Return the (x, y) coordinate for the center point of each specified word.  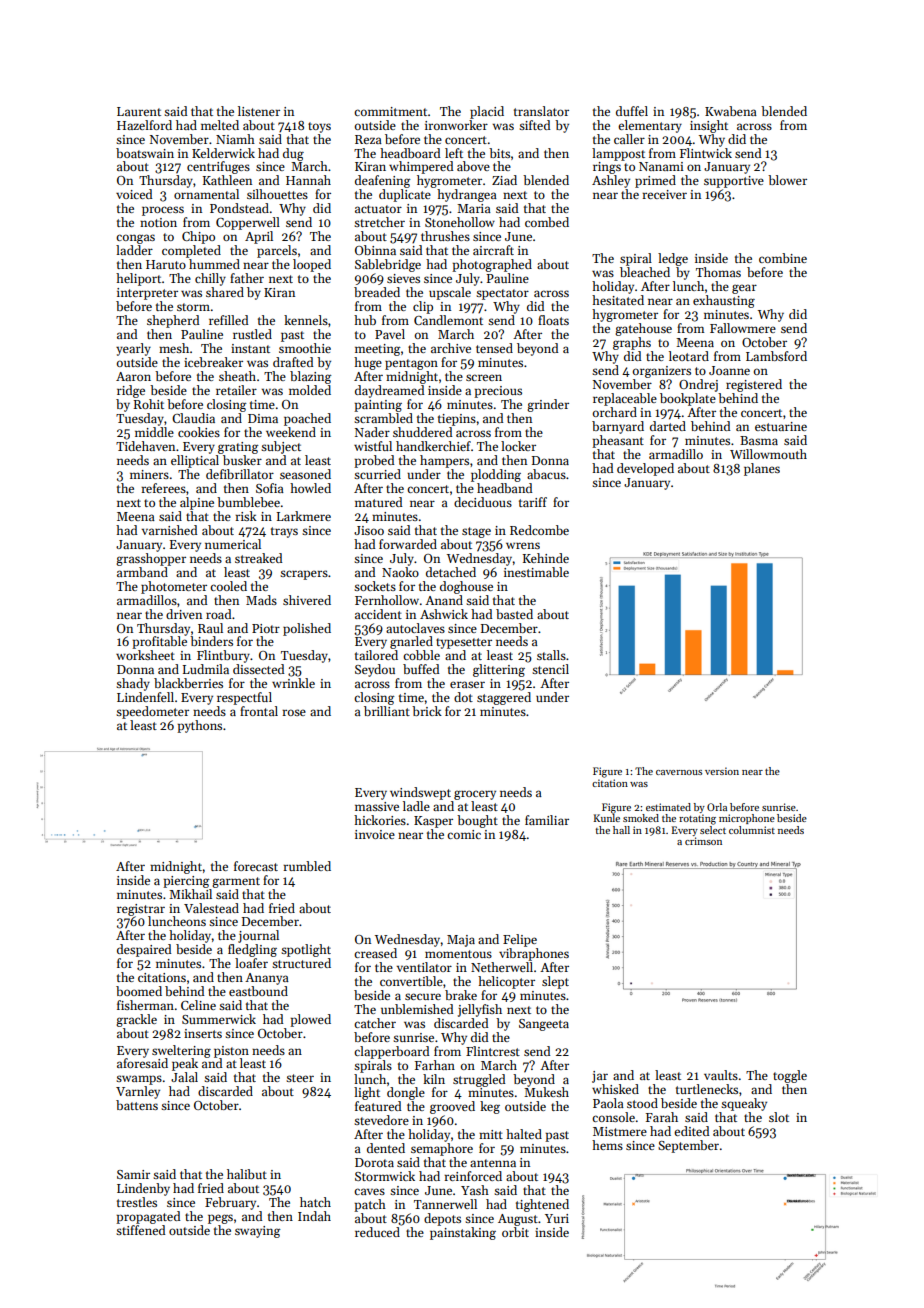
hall (621, 830)
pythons (199, 726)
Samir (133, 1174)
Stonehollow (460, 222)
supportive (734, 182)
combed (547, 222)
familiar (547, 820)
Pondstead (239, 208)
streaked (258, 558)
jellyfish (480, 1010)
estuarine (781, 426)
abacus (546, 474)
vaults (721, 1075)
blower (787, 180)
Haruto (166, 264)
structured (301, 963)
